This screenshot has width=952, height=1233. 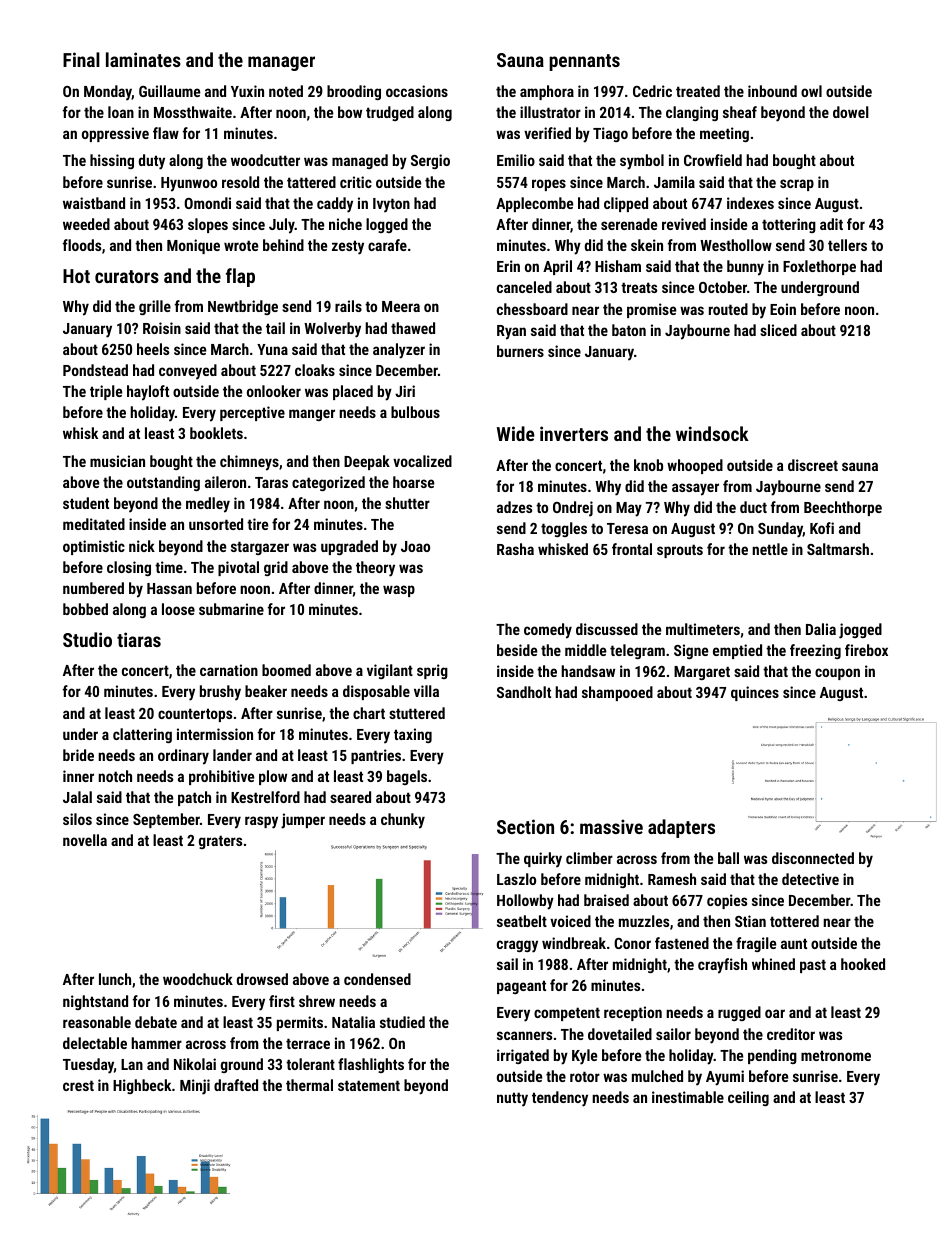 What do you see at coordinates (407, 503) in the screenshot?
I see `shutter` at bounding box center [407, 503].
